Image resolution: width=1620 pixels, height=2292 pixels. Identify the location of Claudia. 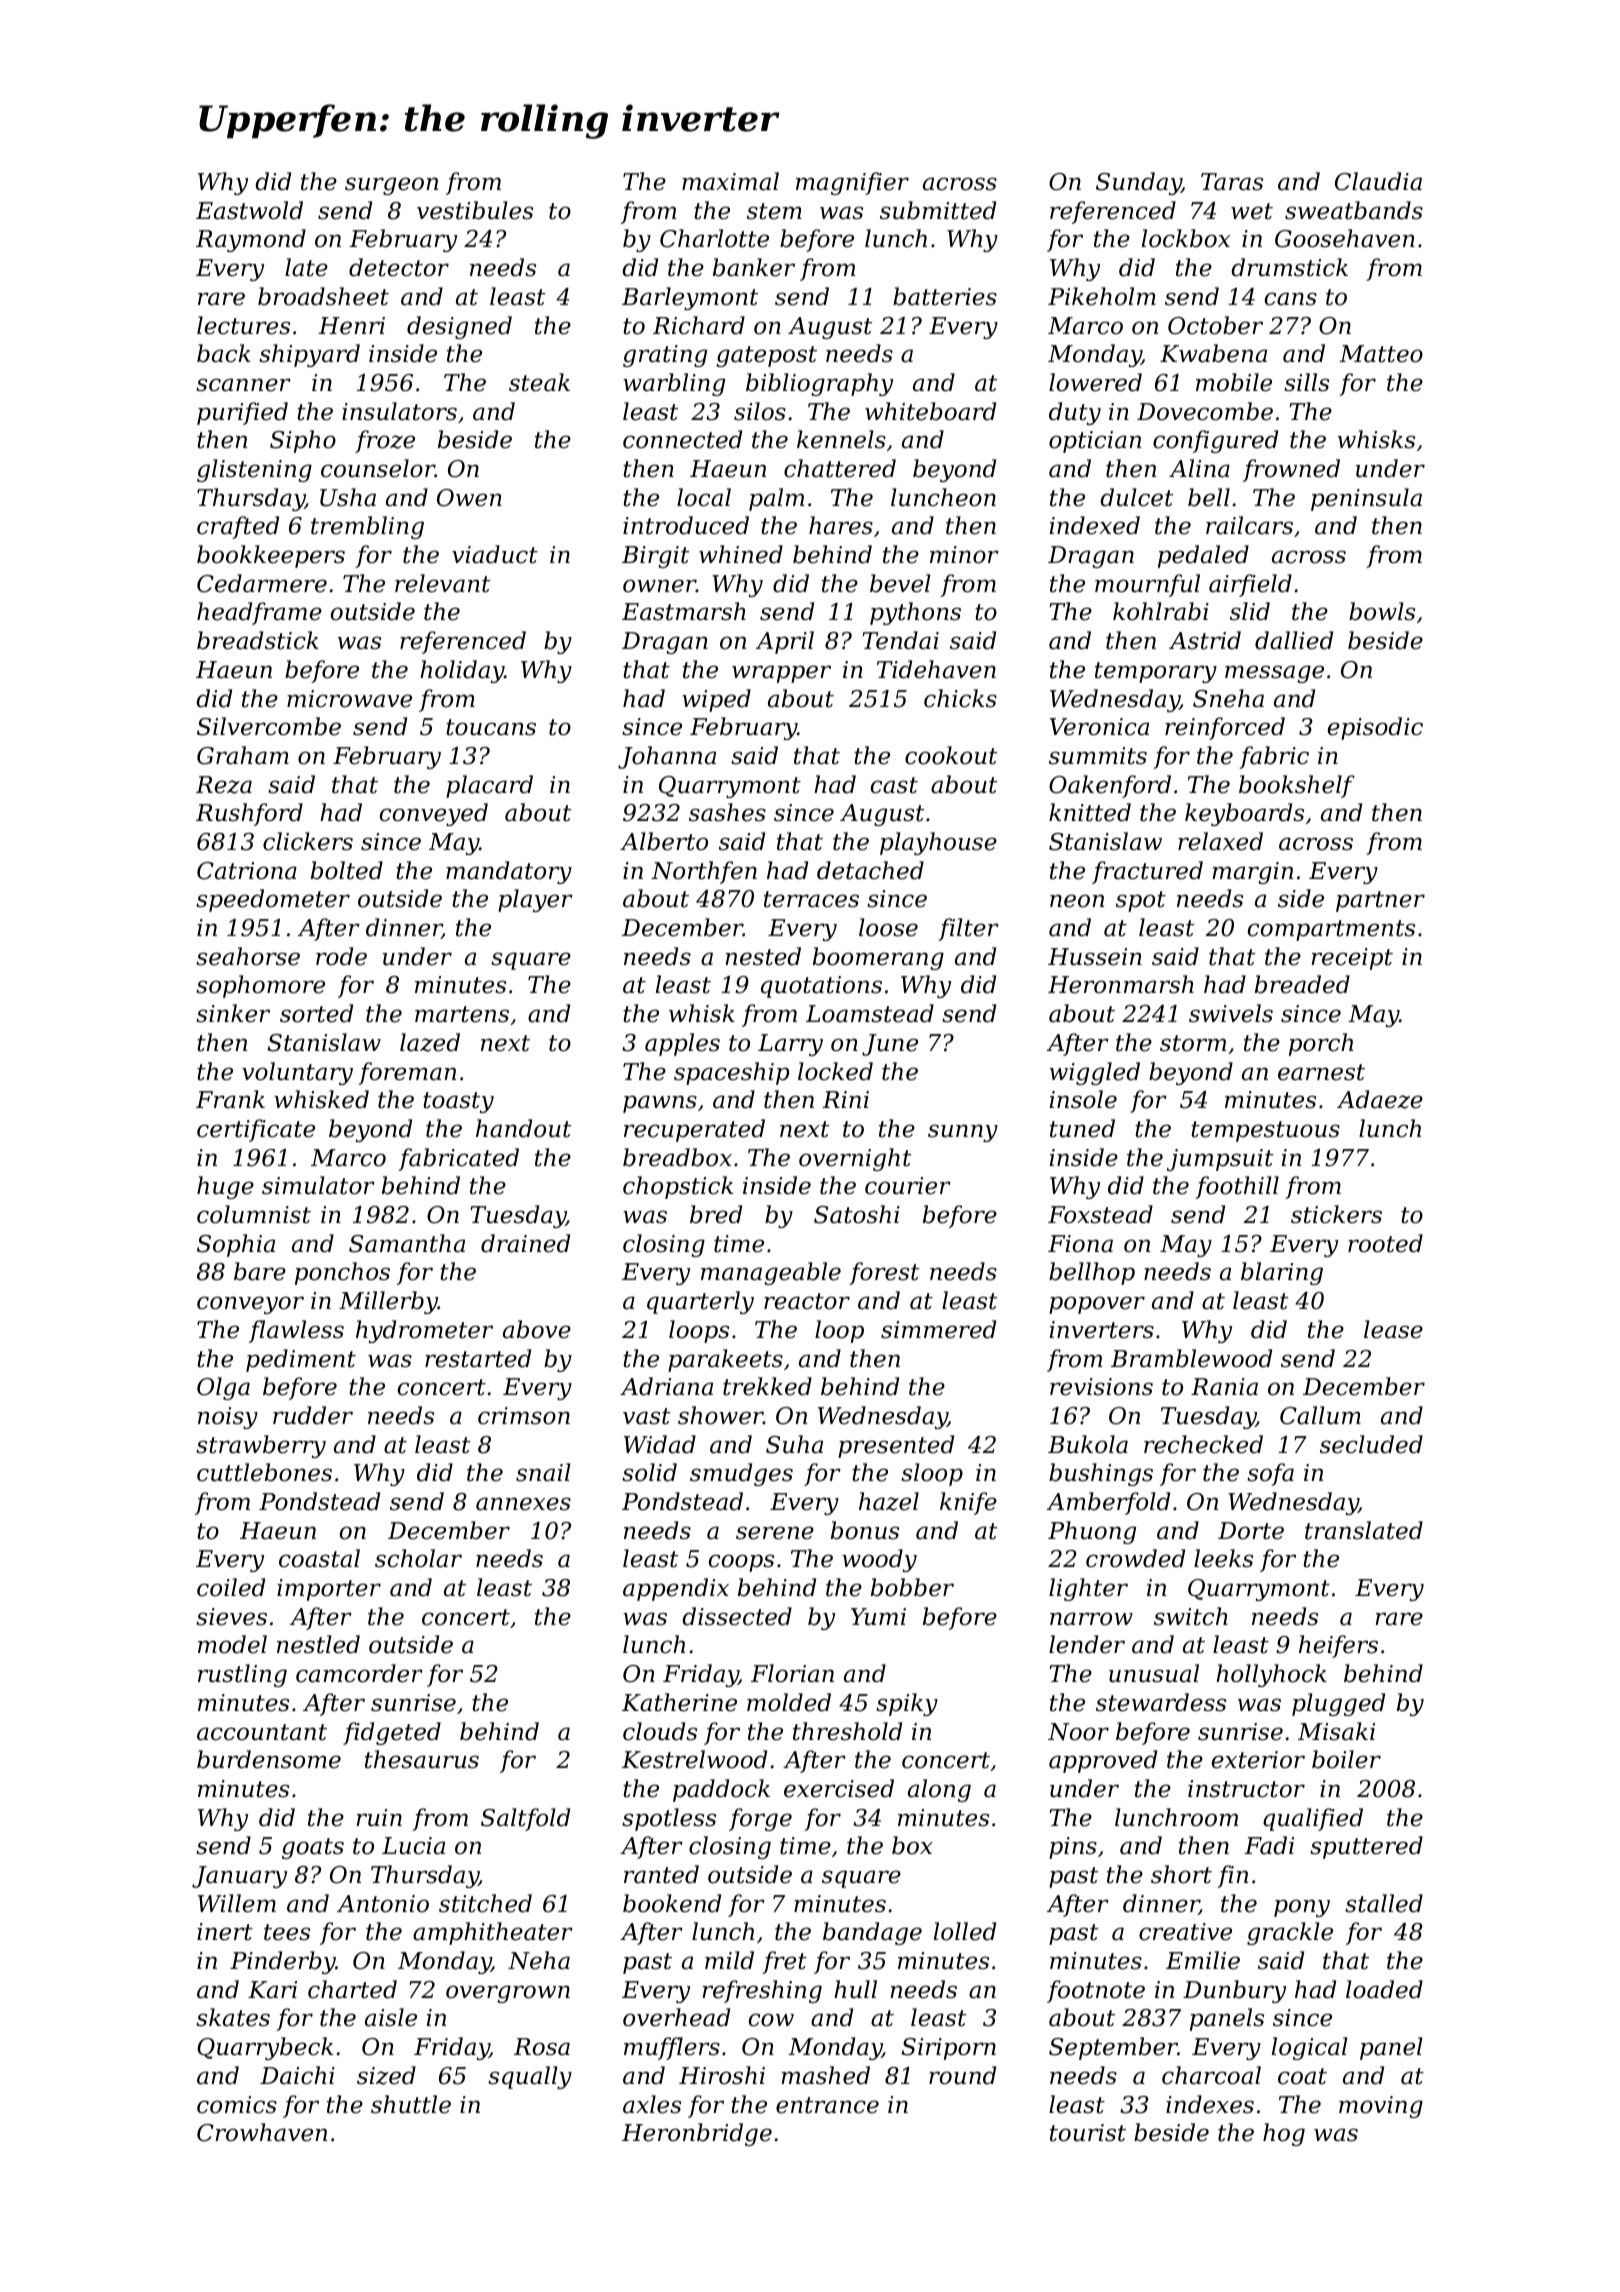
(1378, 181).
